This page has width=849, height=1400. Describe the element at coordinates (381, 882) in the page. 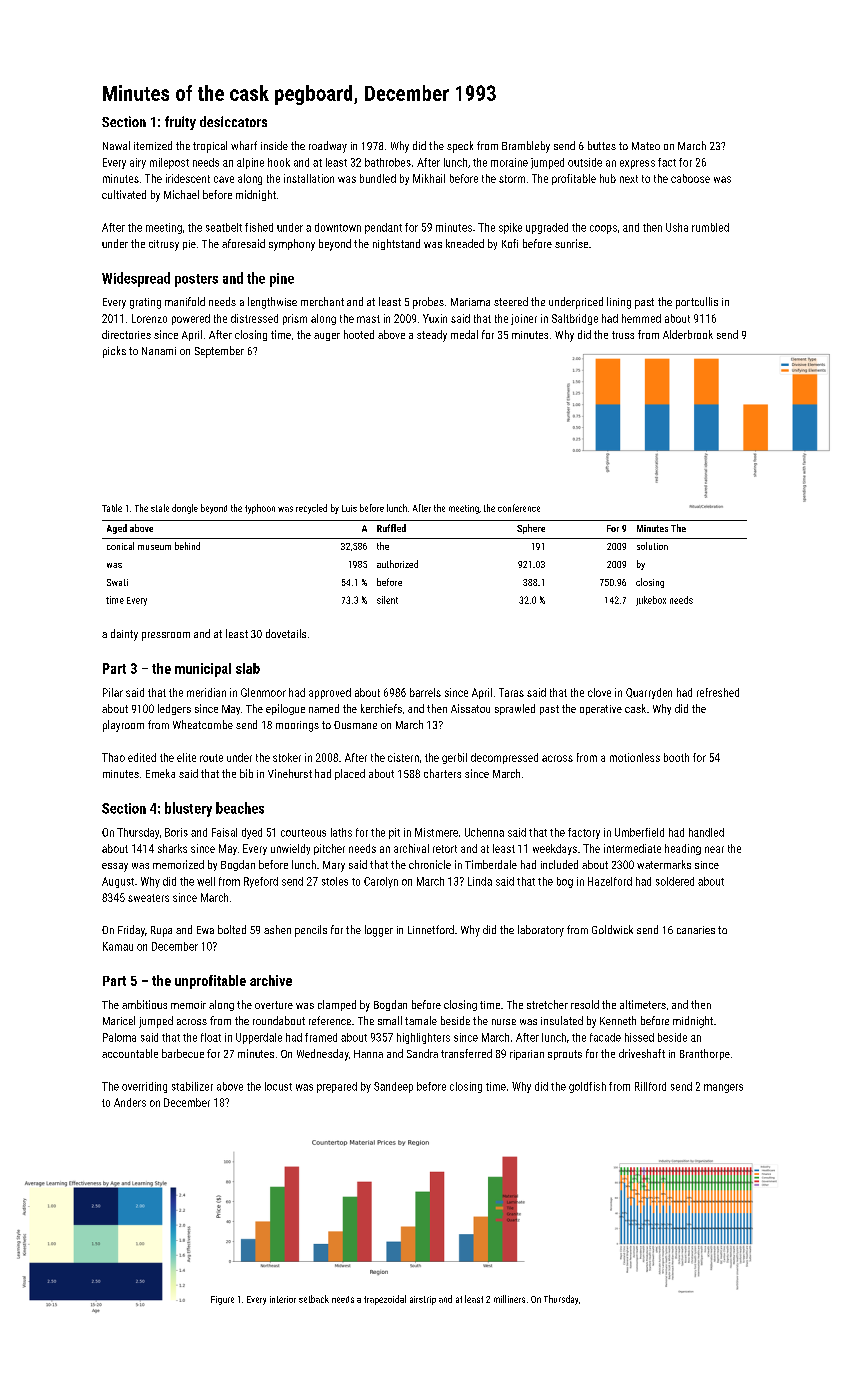

I see `Carolyn` at that location.
